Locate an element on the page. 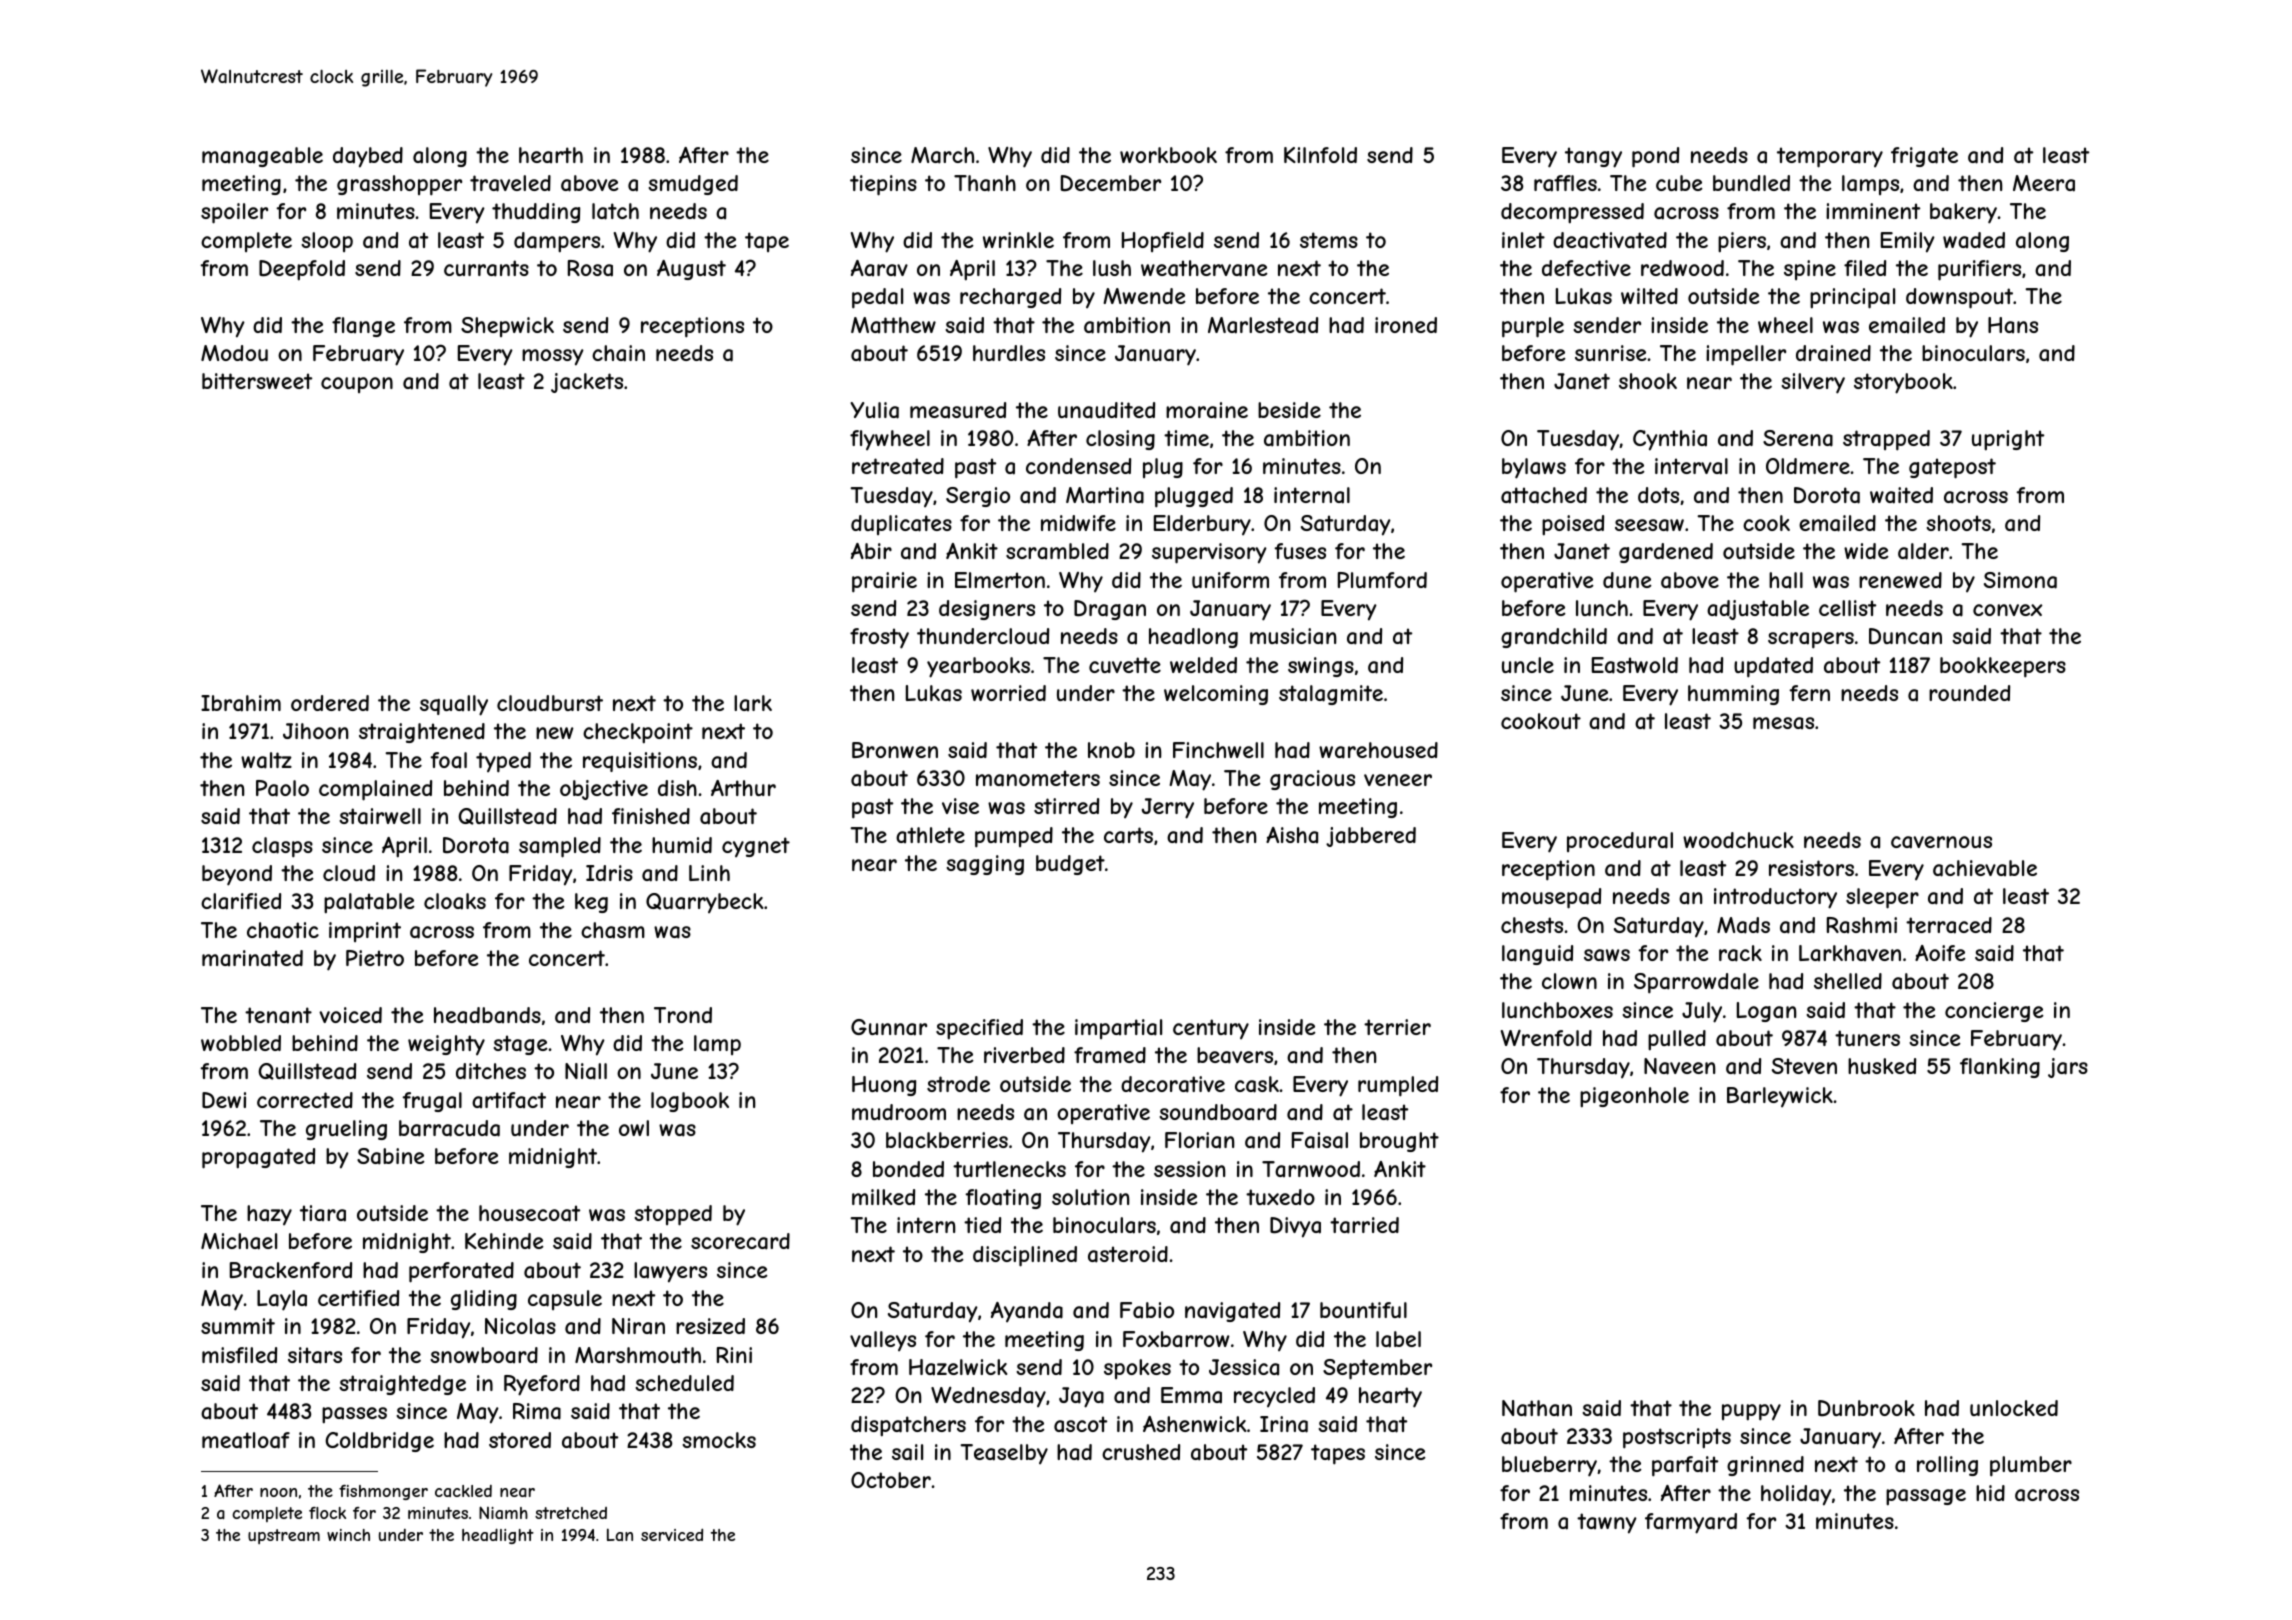 This image has height=1620, width=2292. cellist is located at coordinates (1847, 608).
